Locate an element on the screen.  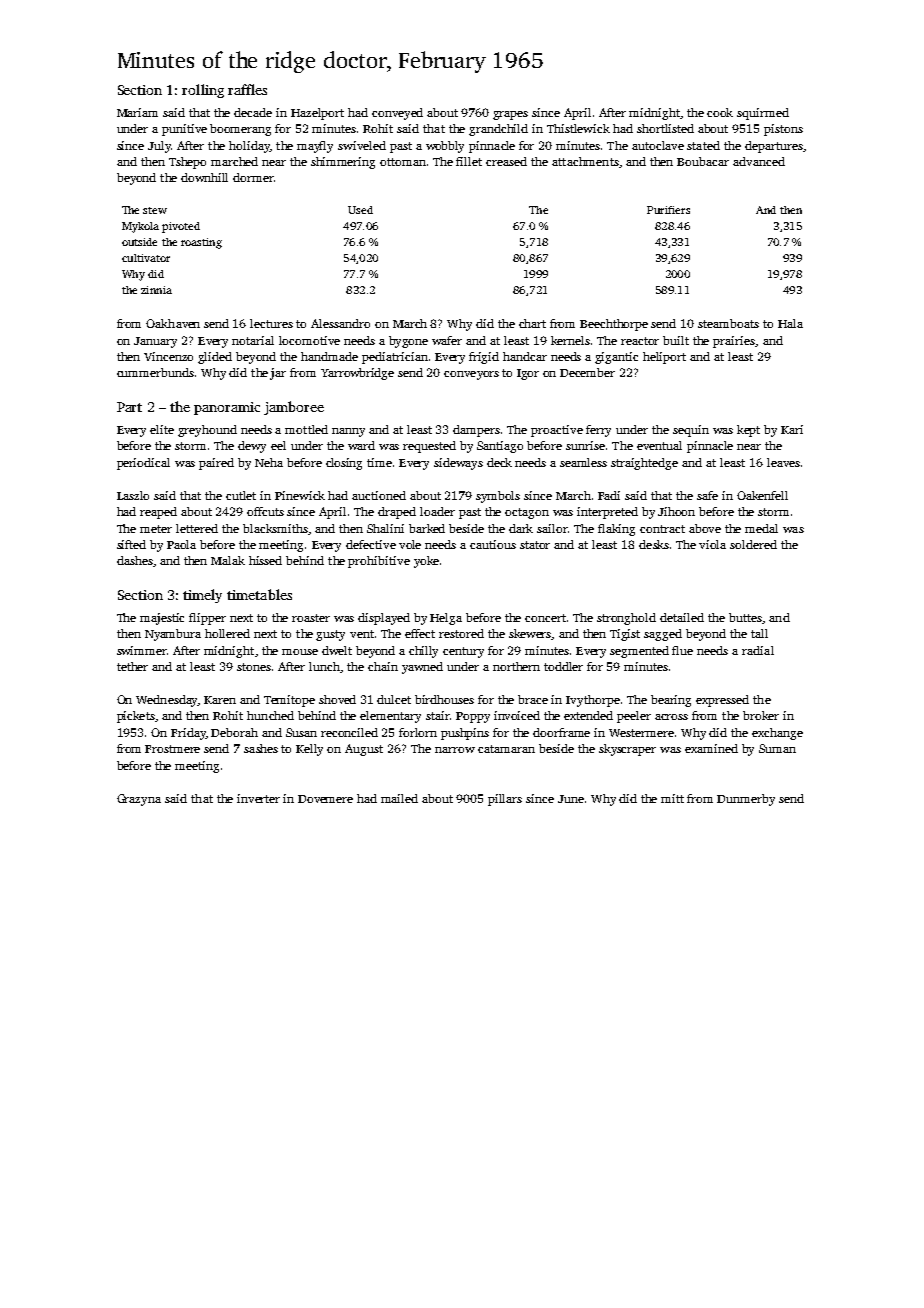
Igor is located at coordinates (528, 374).
